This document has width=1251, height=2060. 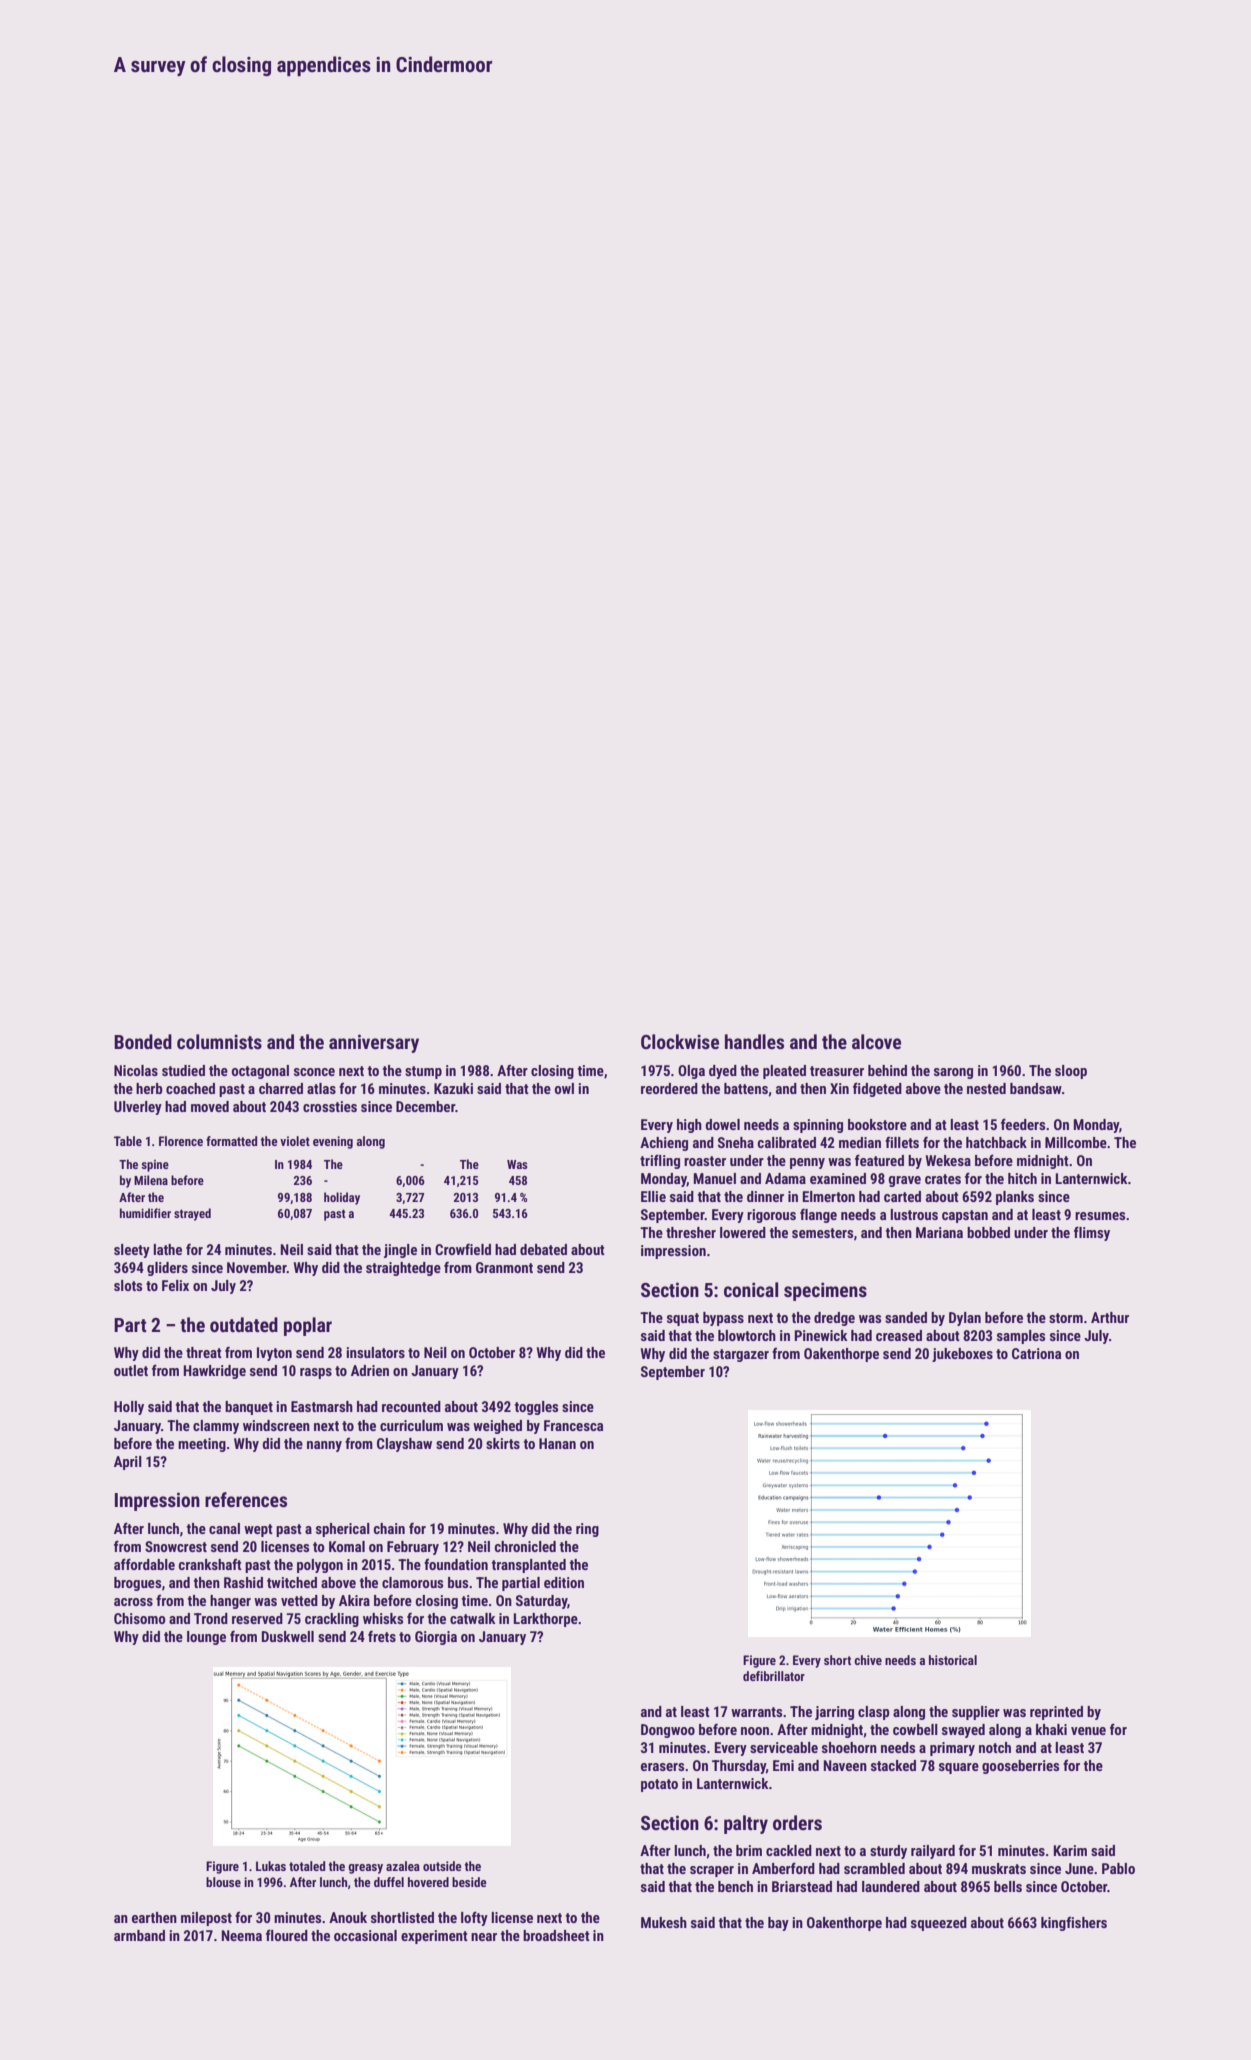 I want to click on Chisomo, so click(x=140, y=1618).
